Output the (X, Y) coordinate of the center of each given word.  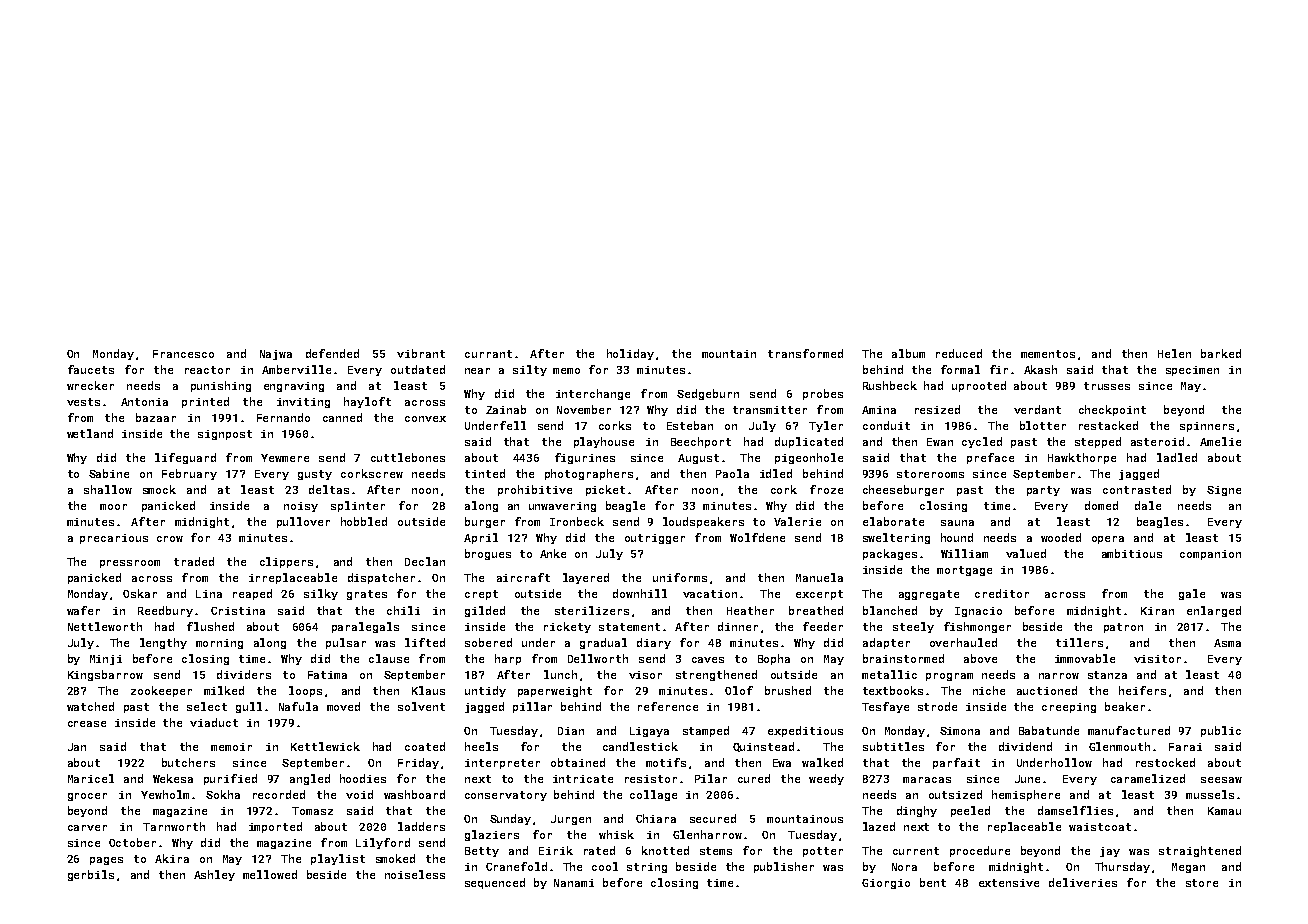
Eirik (556, 850)
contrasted (1137, 489)
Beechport (701, 442)
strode (937, 706)
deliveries (1083, 882)
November (584, 409)
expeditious (805, 731)
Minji (106, 660)
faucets (91, 369)
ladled (1177, 457)
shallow (108, 489)
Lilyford (383, 843)
